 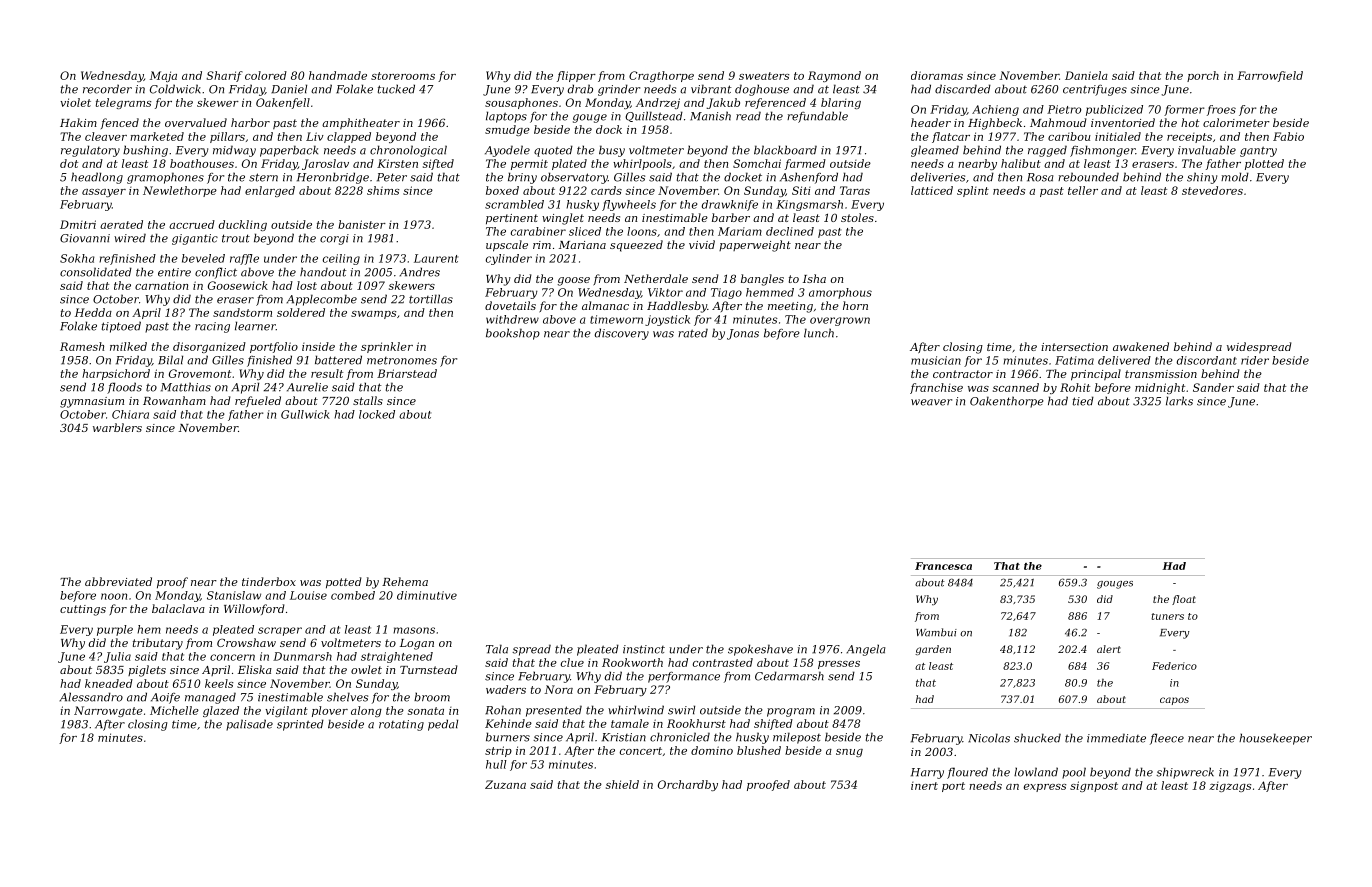 I want to click on combed, so click(x=353, y=595).
